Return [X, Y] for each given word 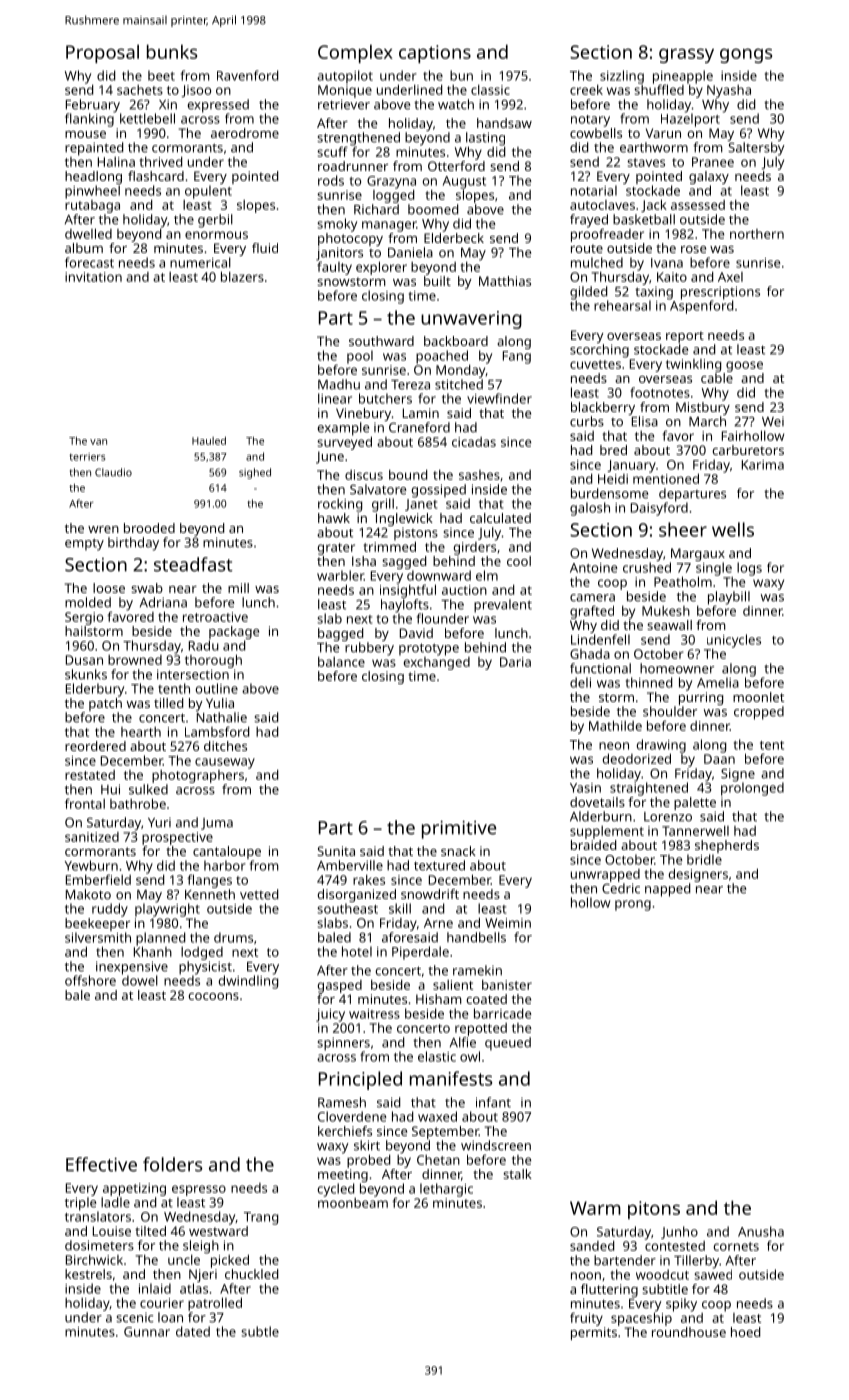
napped [667, 890]
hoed [745, 1332]
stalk [517, 1174]
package [234, 632]
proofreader [607, 235]
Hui [110, 789]
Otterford [456, 166]
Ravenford [247, 75]
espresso [199, 1190]
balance [341, 662]
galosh [590, 509]
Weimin [508, 923]
